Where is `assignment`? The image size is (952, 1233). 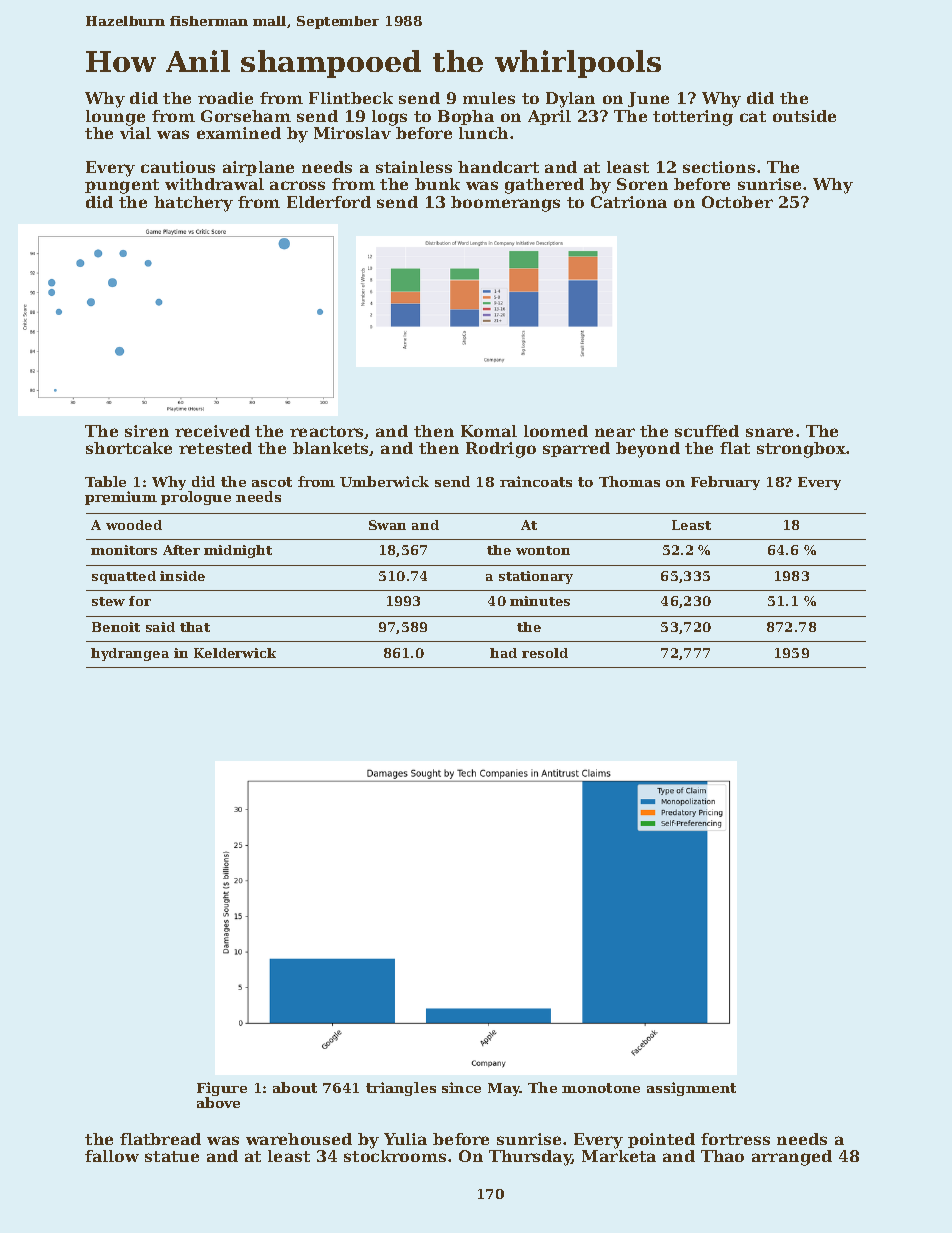 assignment is located at coordinates (691, 1089).
